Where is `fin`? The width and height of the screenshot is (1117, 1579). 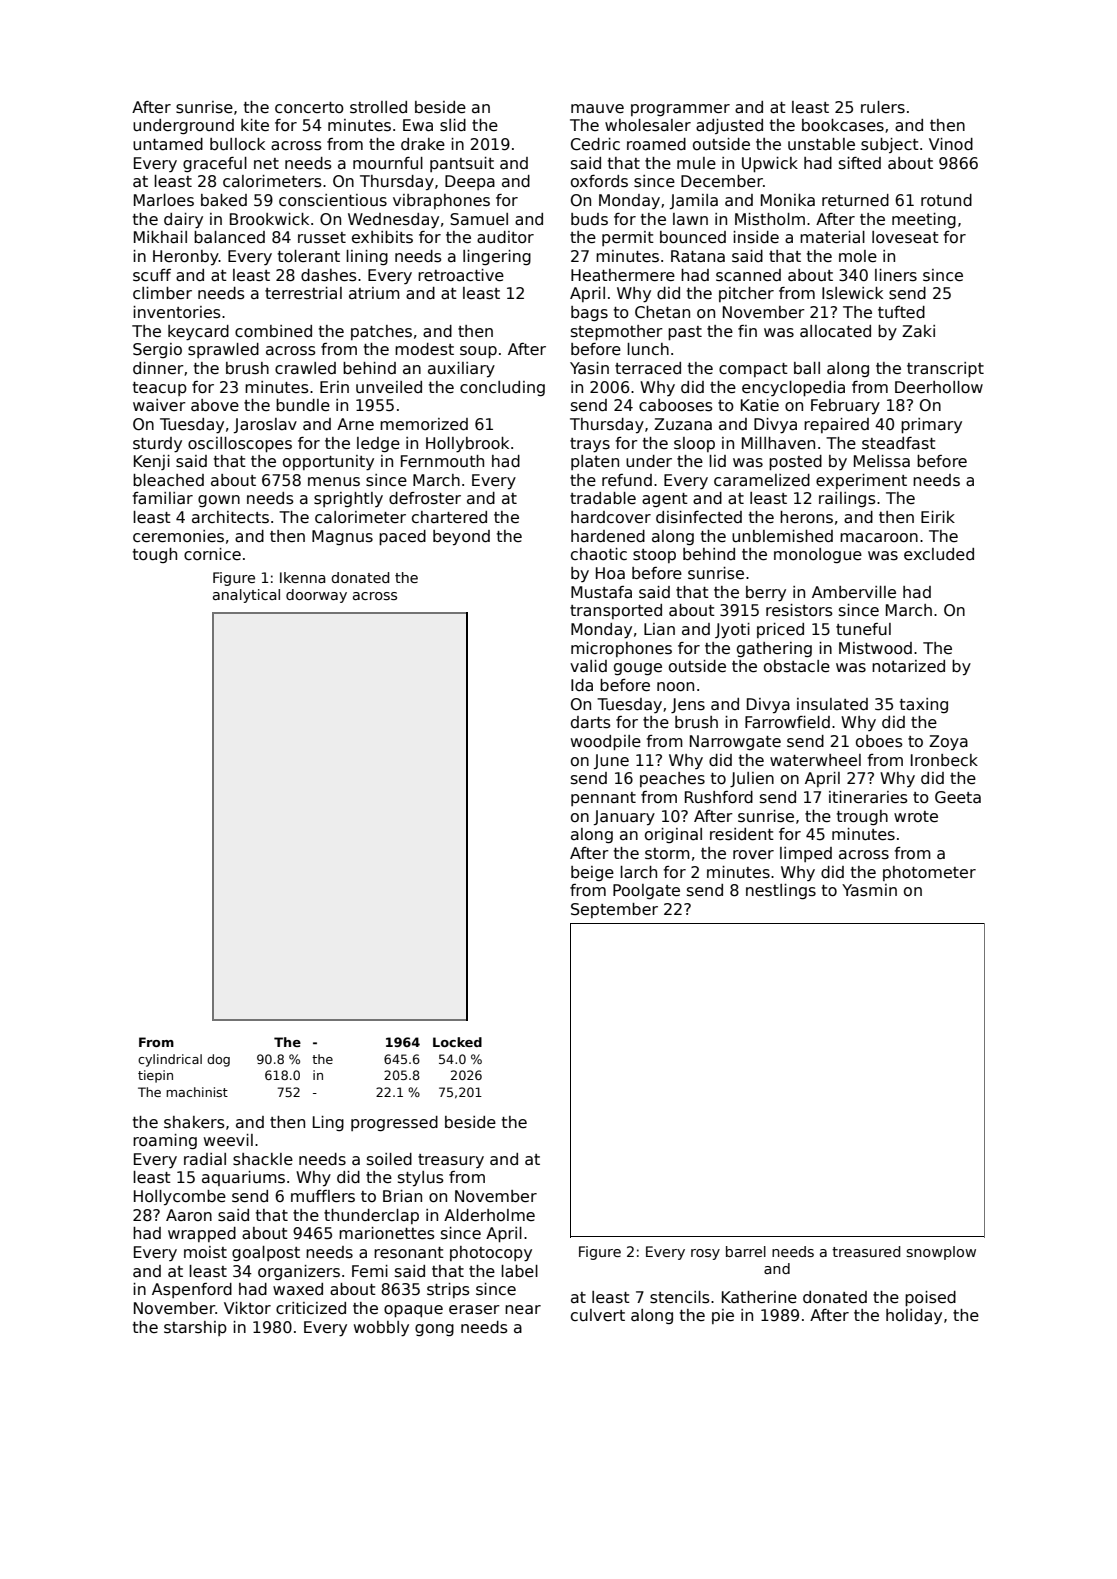 fin is located at coordinates (747, 331).
